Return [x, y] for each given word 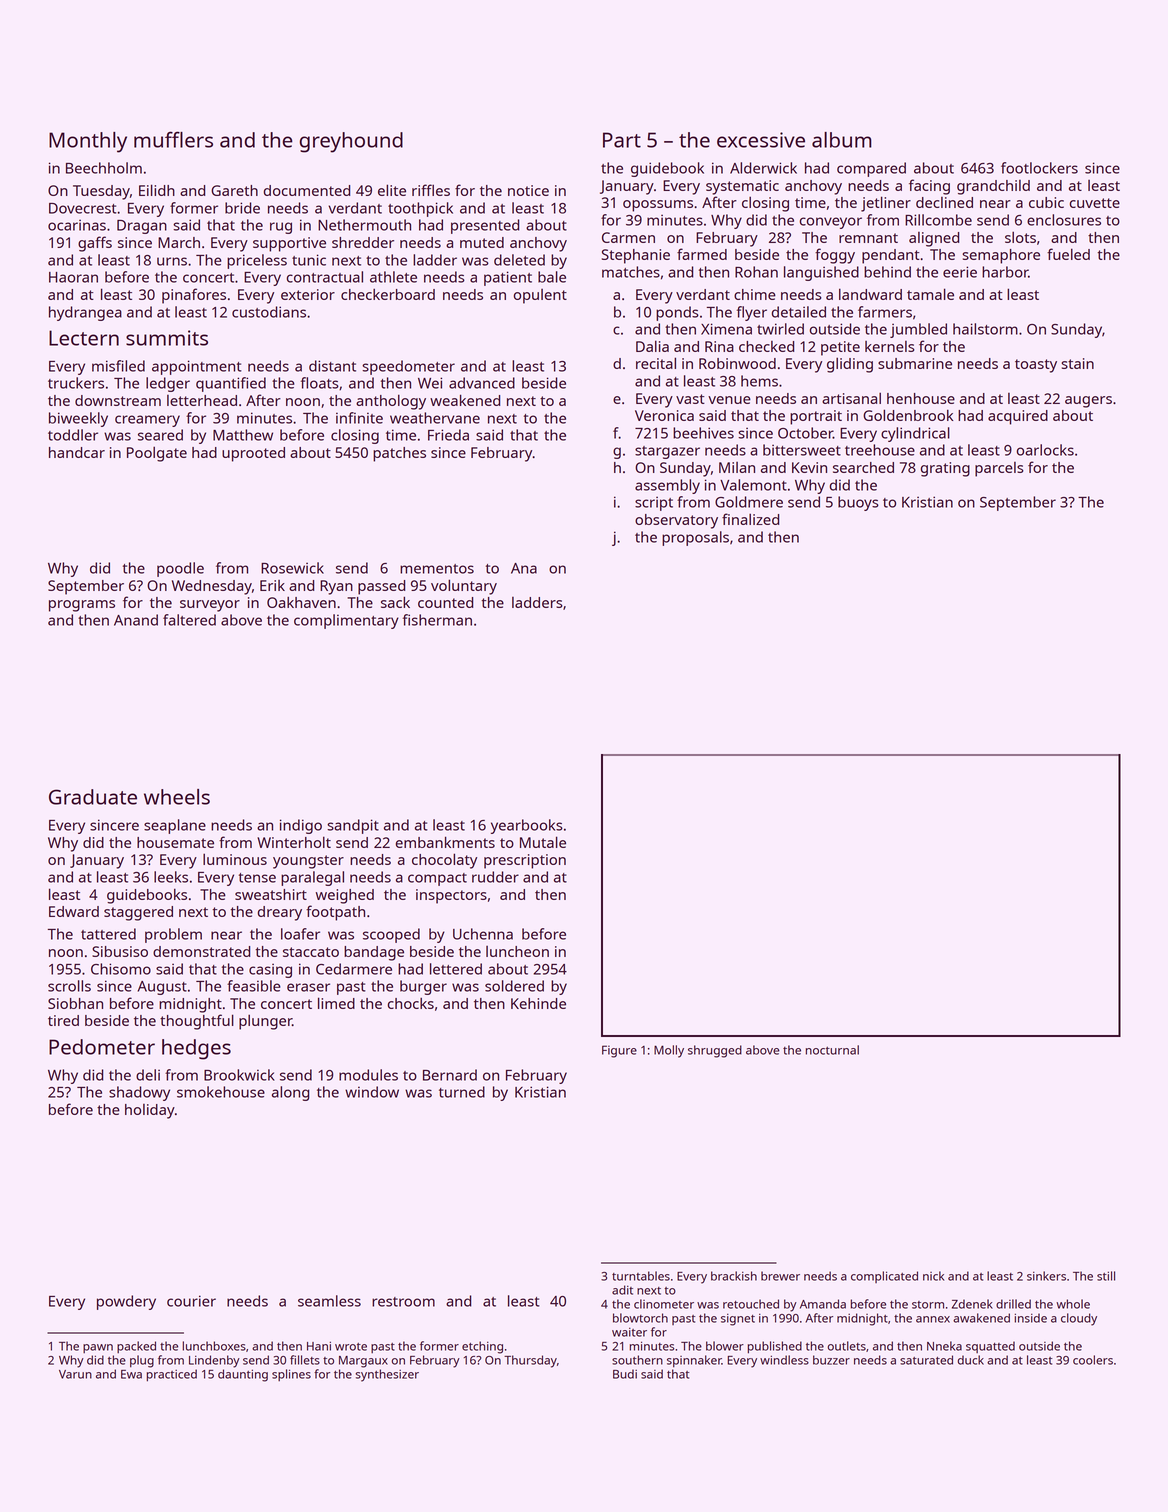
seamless [329, 1301]
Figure [619, 1051]
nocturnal [832, 1050]
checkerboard [388, 294]
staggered [138, 913]
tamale [930, 294]
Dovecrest [82, 208]
